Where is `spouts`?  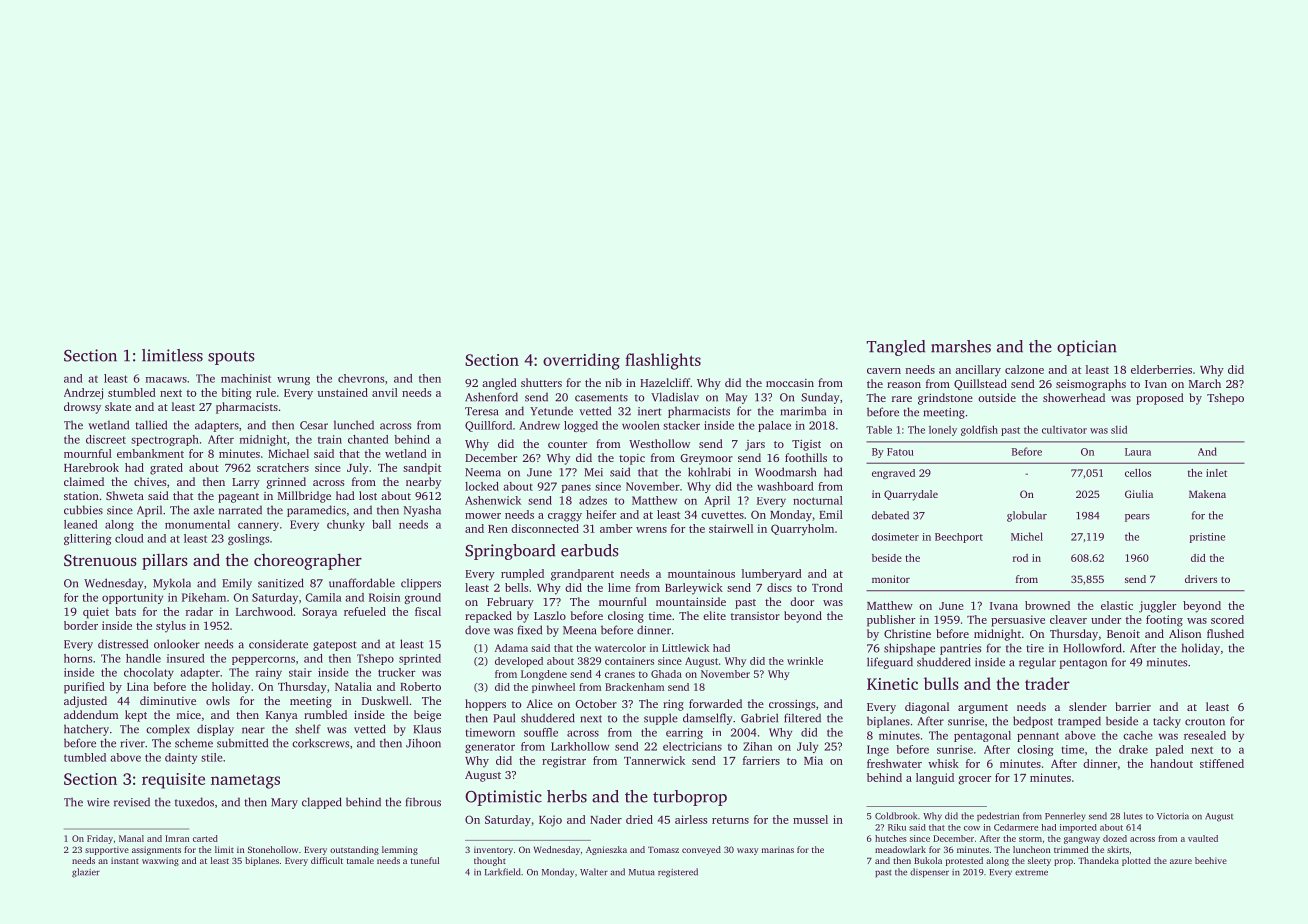
spouts is located at coordinates (231, 358).
